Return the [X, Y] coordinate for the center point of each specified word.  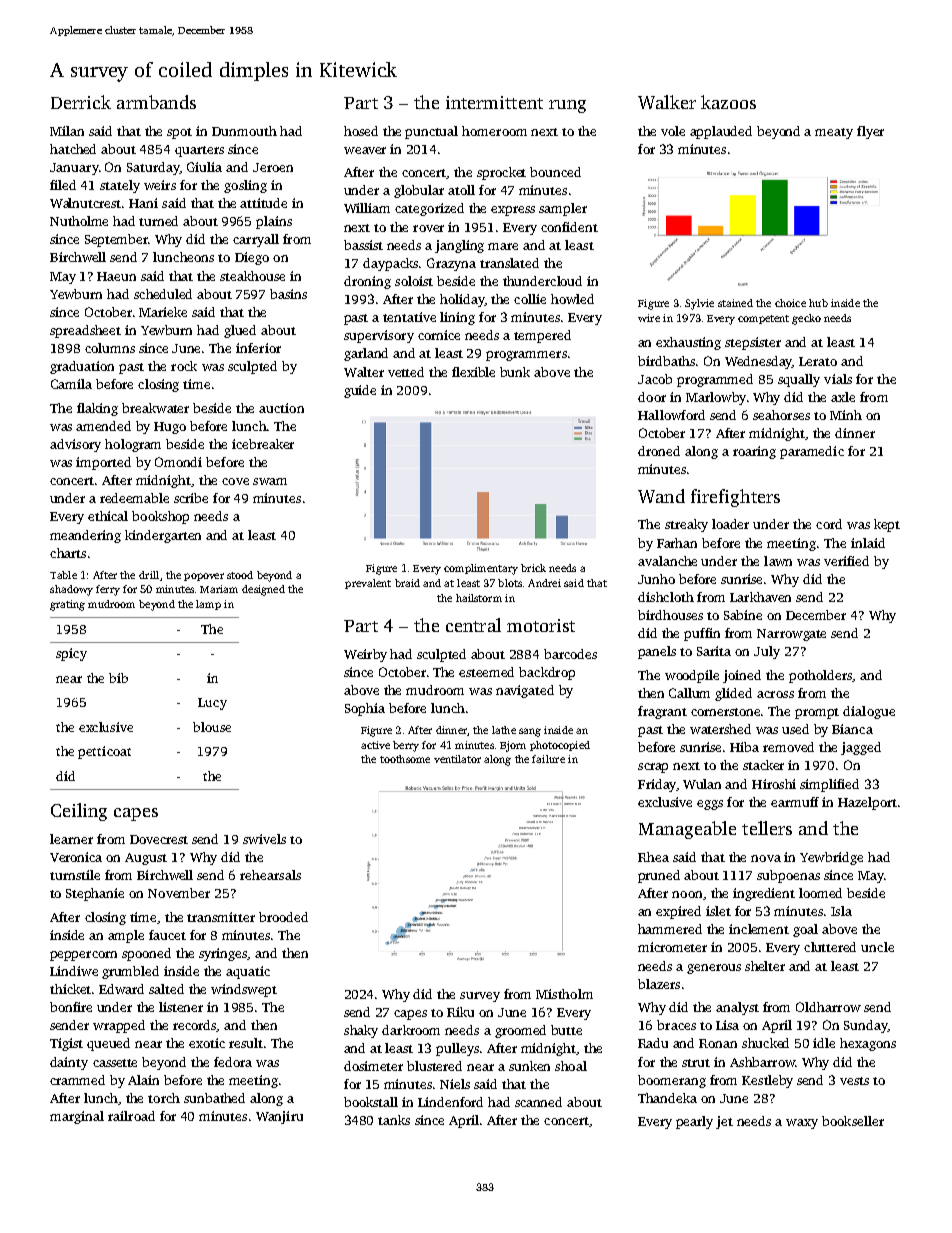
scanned [538, 1102]
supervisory [379, 336]
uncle [877, 947]
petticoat [104, 752]
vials [838, 379]
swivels [264, 839]
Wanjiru [279, 1117]
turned [158, 221]
